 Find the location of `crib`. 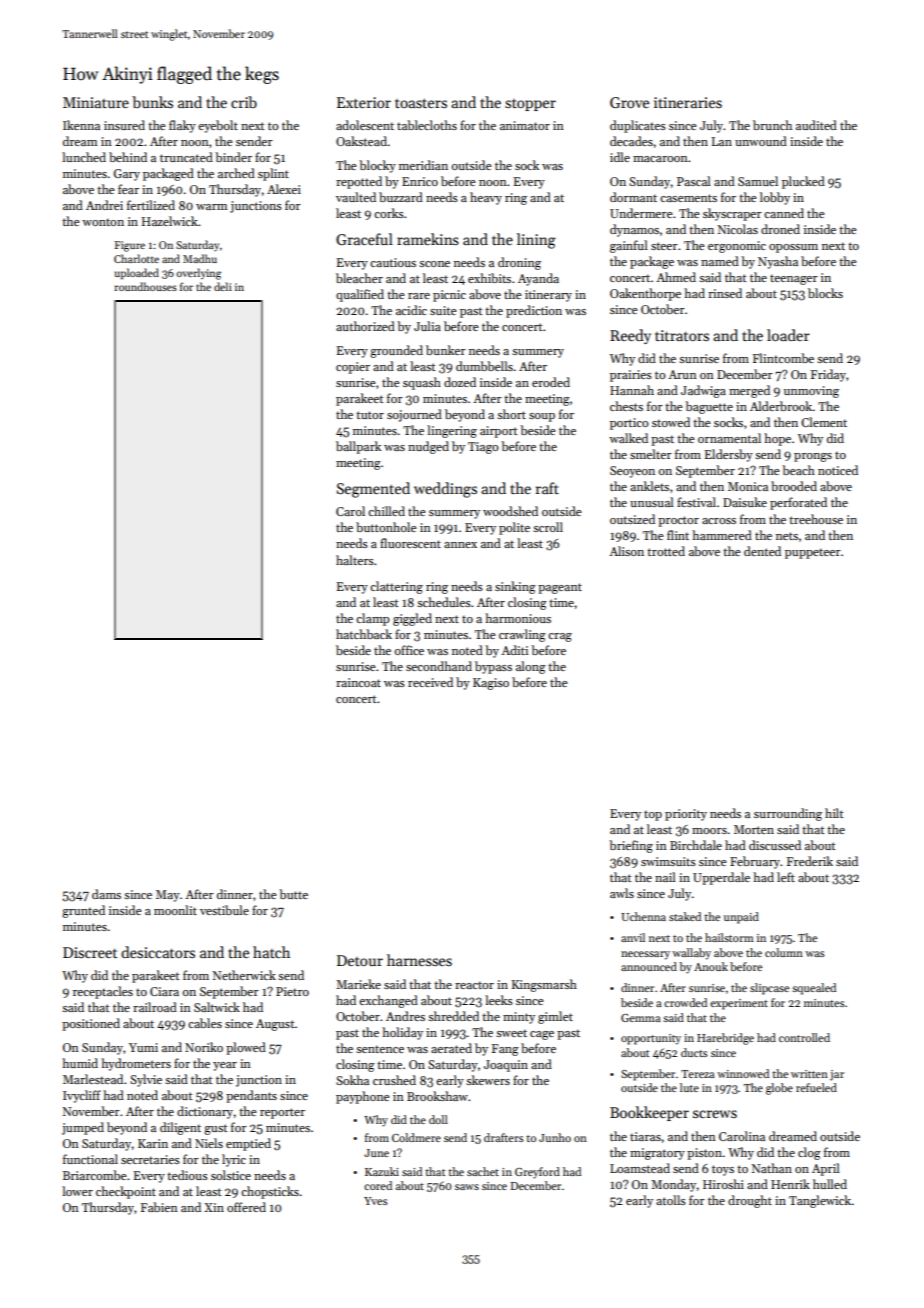

crib is located at coordinates (244, 102).
